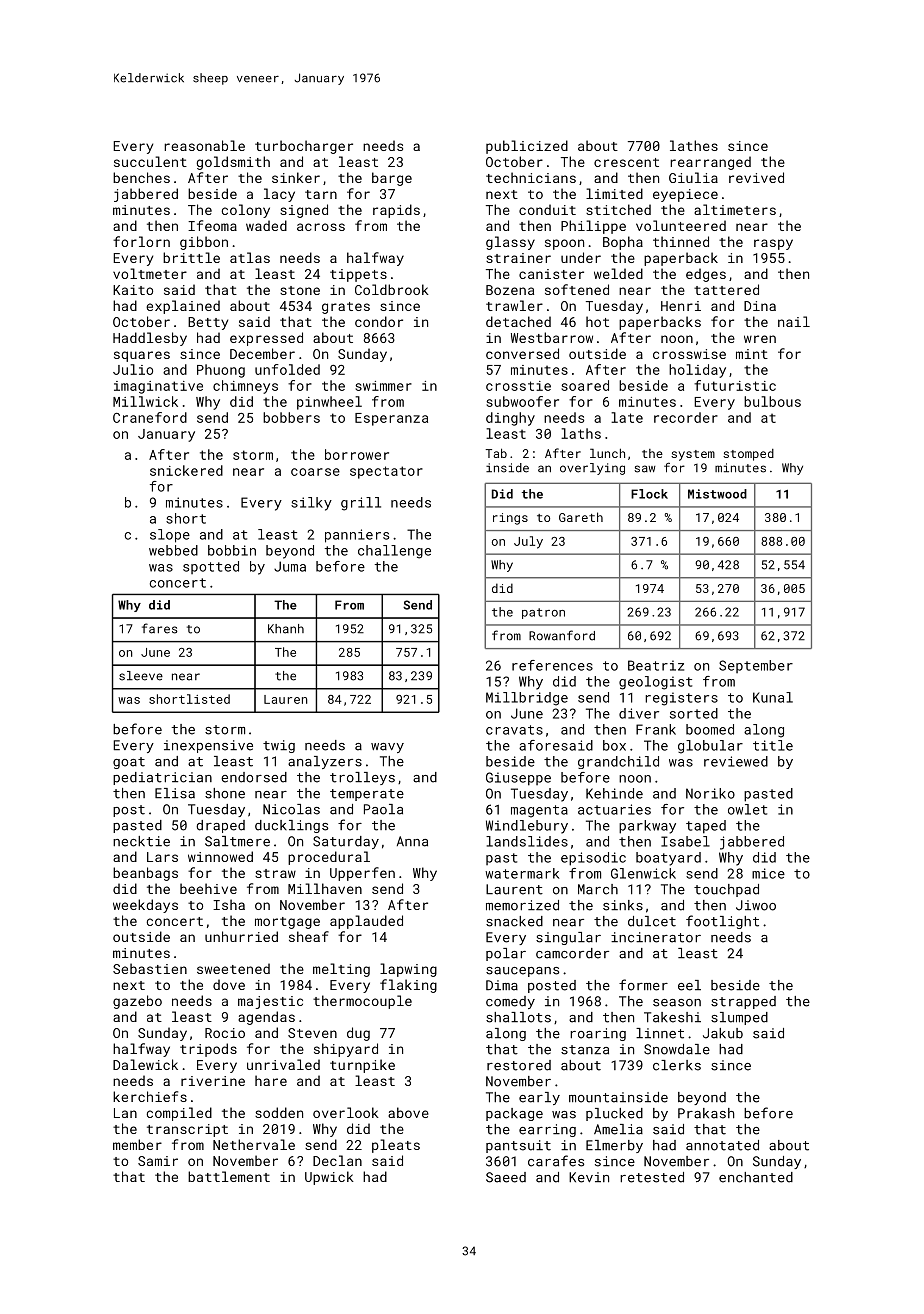 This screenshot has height=1314, width=924. Describe the element at coordinates (743, 1002) in the screenshot. I see `strapped` at that location.
